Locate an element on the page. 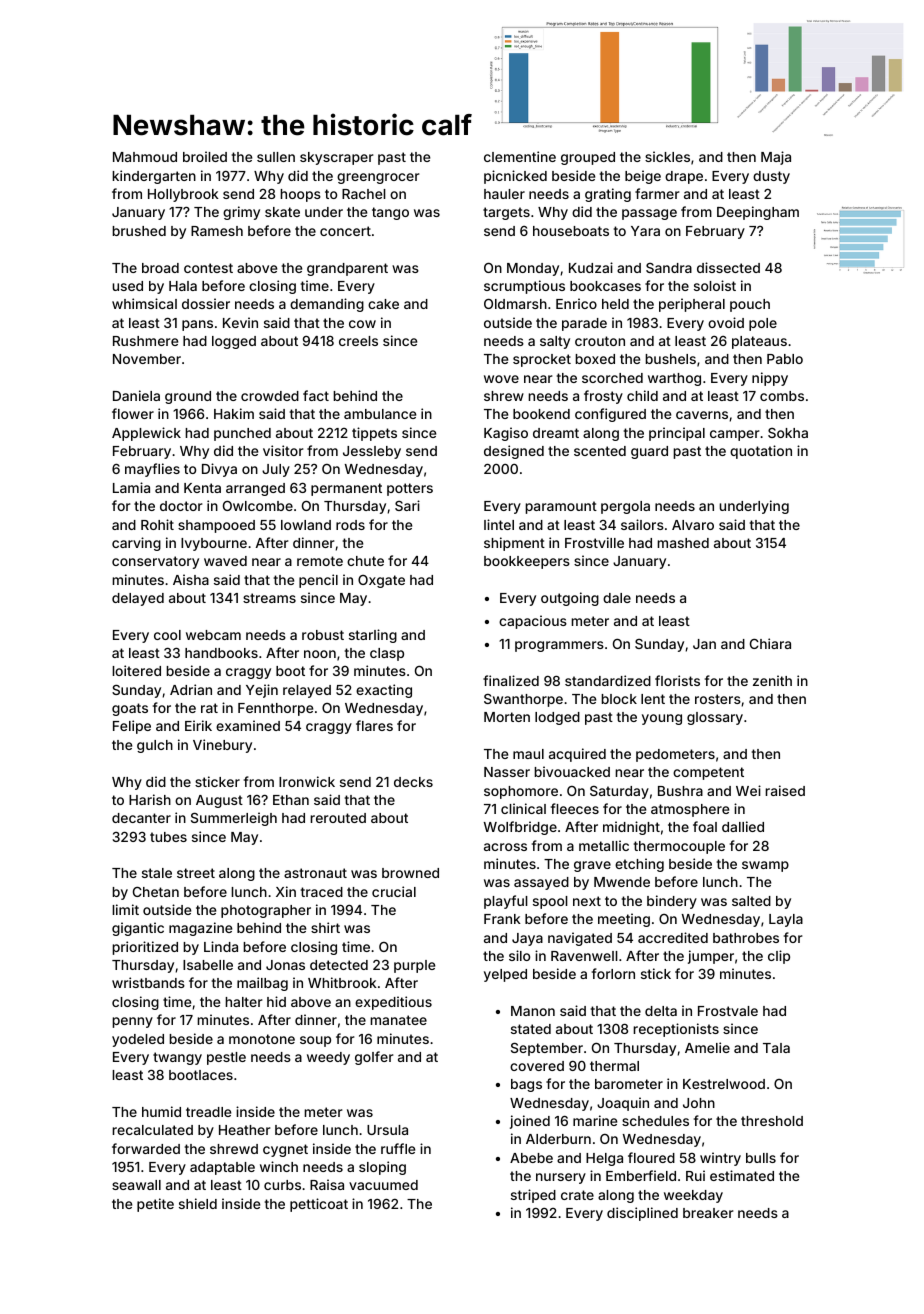 The width and height of the image is (924, 1314). humid is located at coordinates (161, 1111).
